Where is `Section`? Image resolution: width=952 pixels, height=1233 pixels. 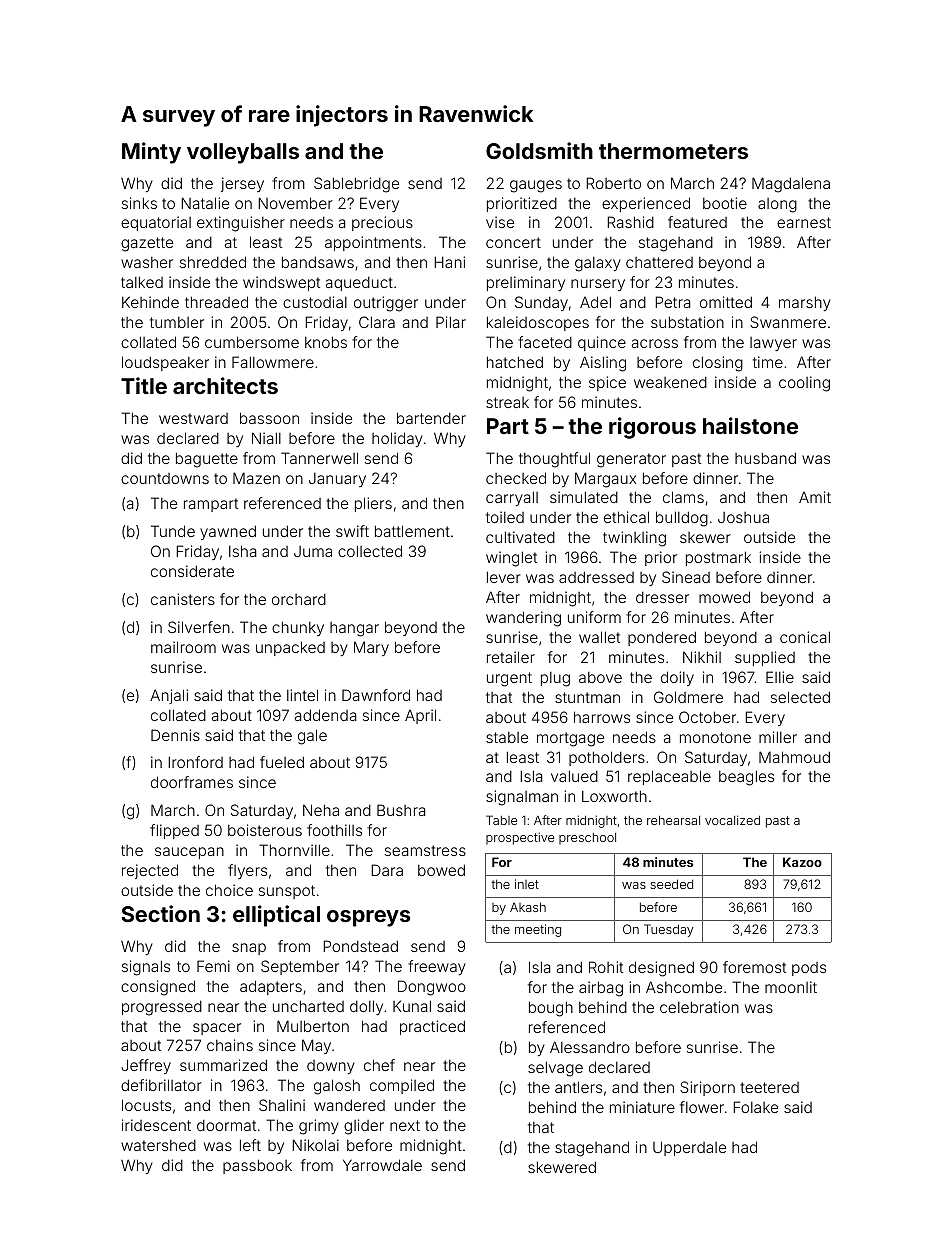 Section is located at coordinates (160, 913).
